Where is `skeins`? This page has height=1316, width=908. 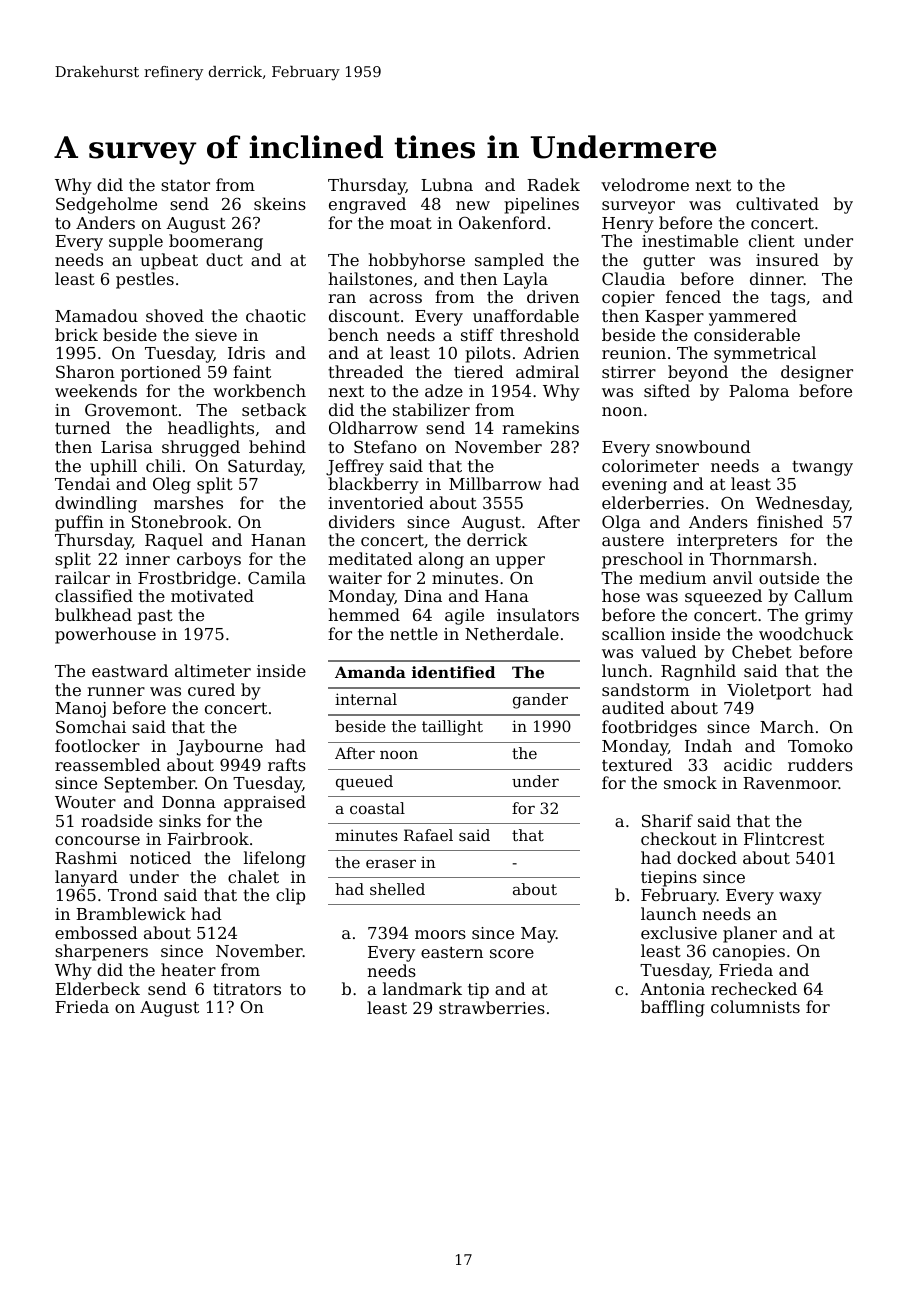
skeins is located at coordinates (280, 203).
